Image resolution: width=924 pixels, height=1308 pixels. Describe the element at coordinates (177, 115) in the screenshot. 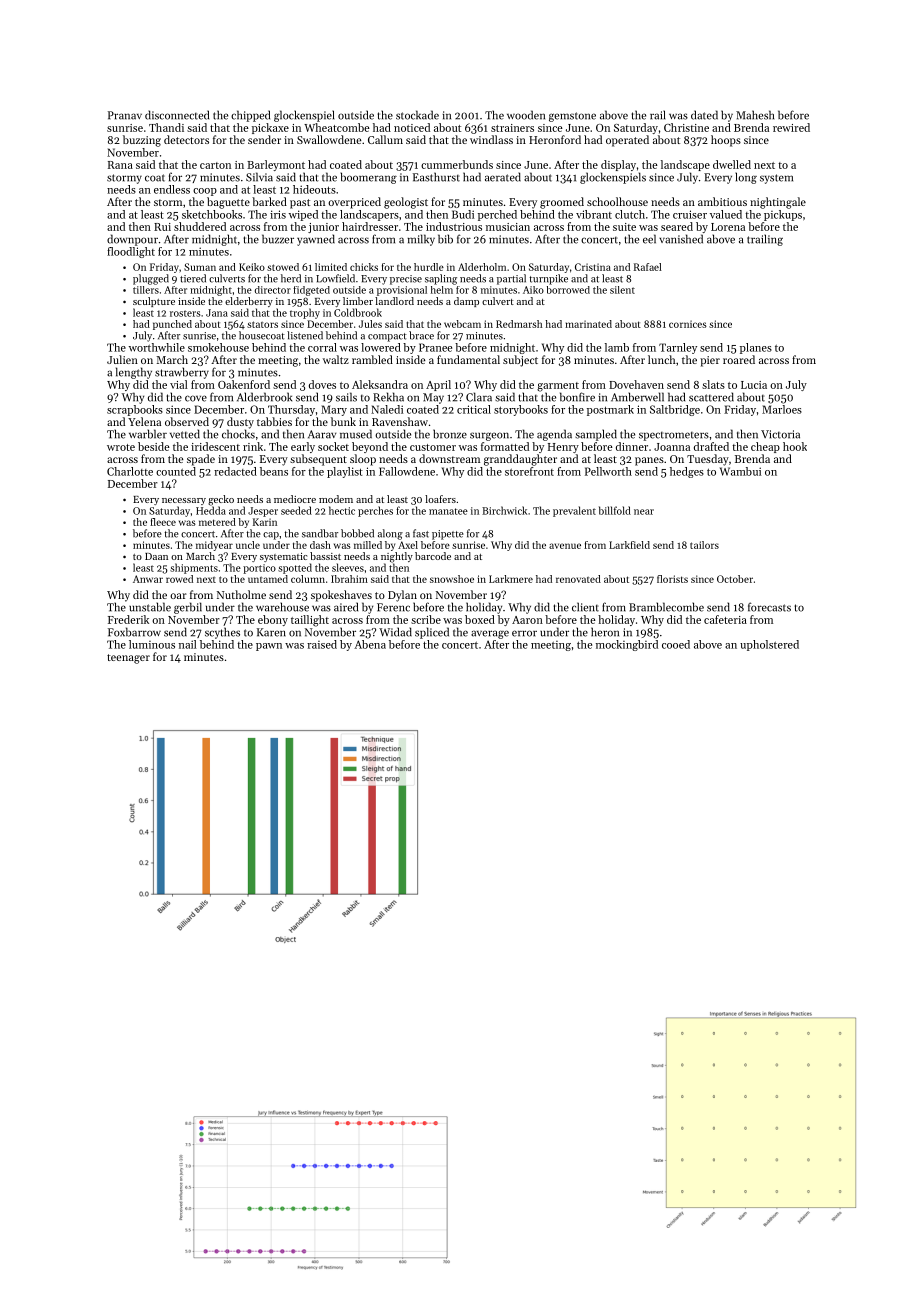

I see `disconnected` at that location.
